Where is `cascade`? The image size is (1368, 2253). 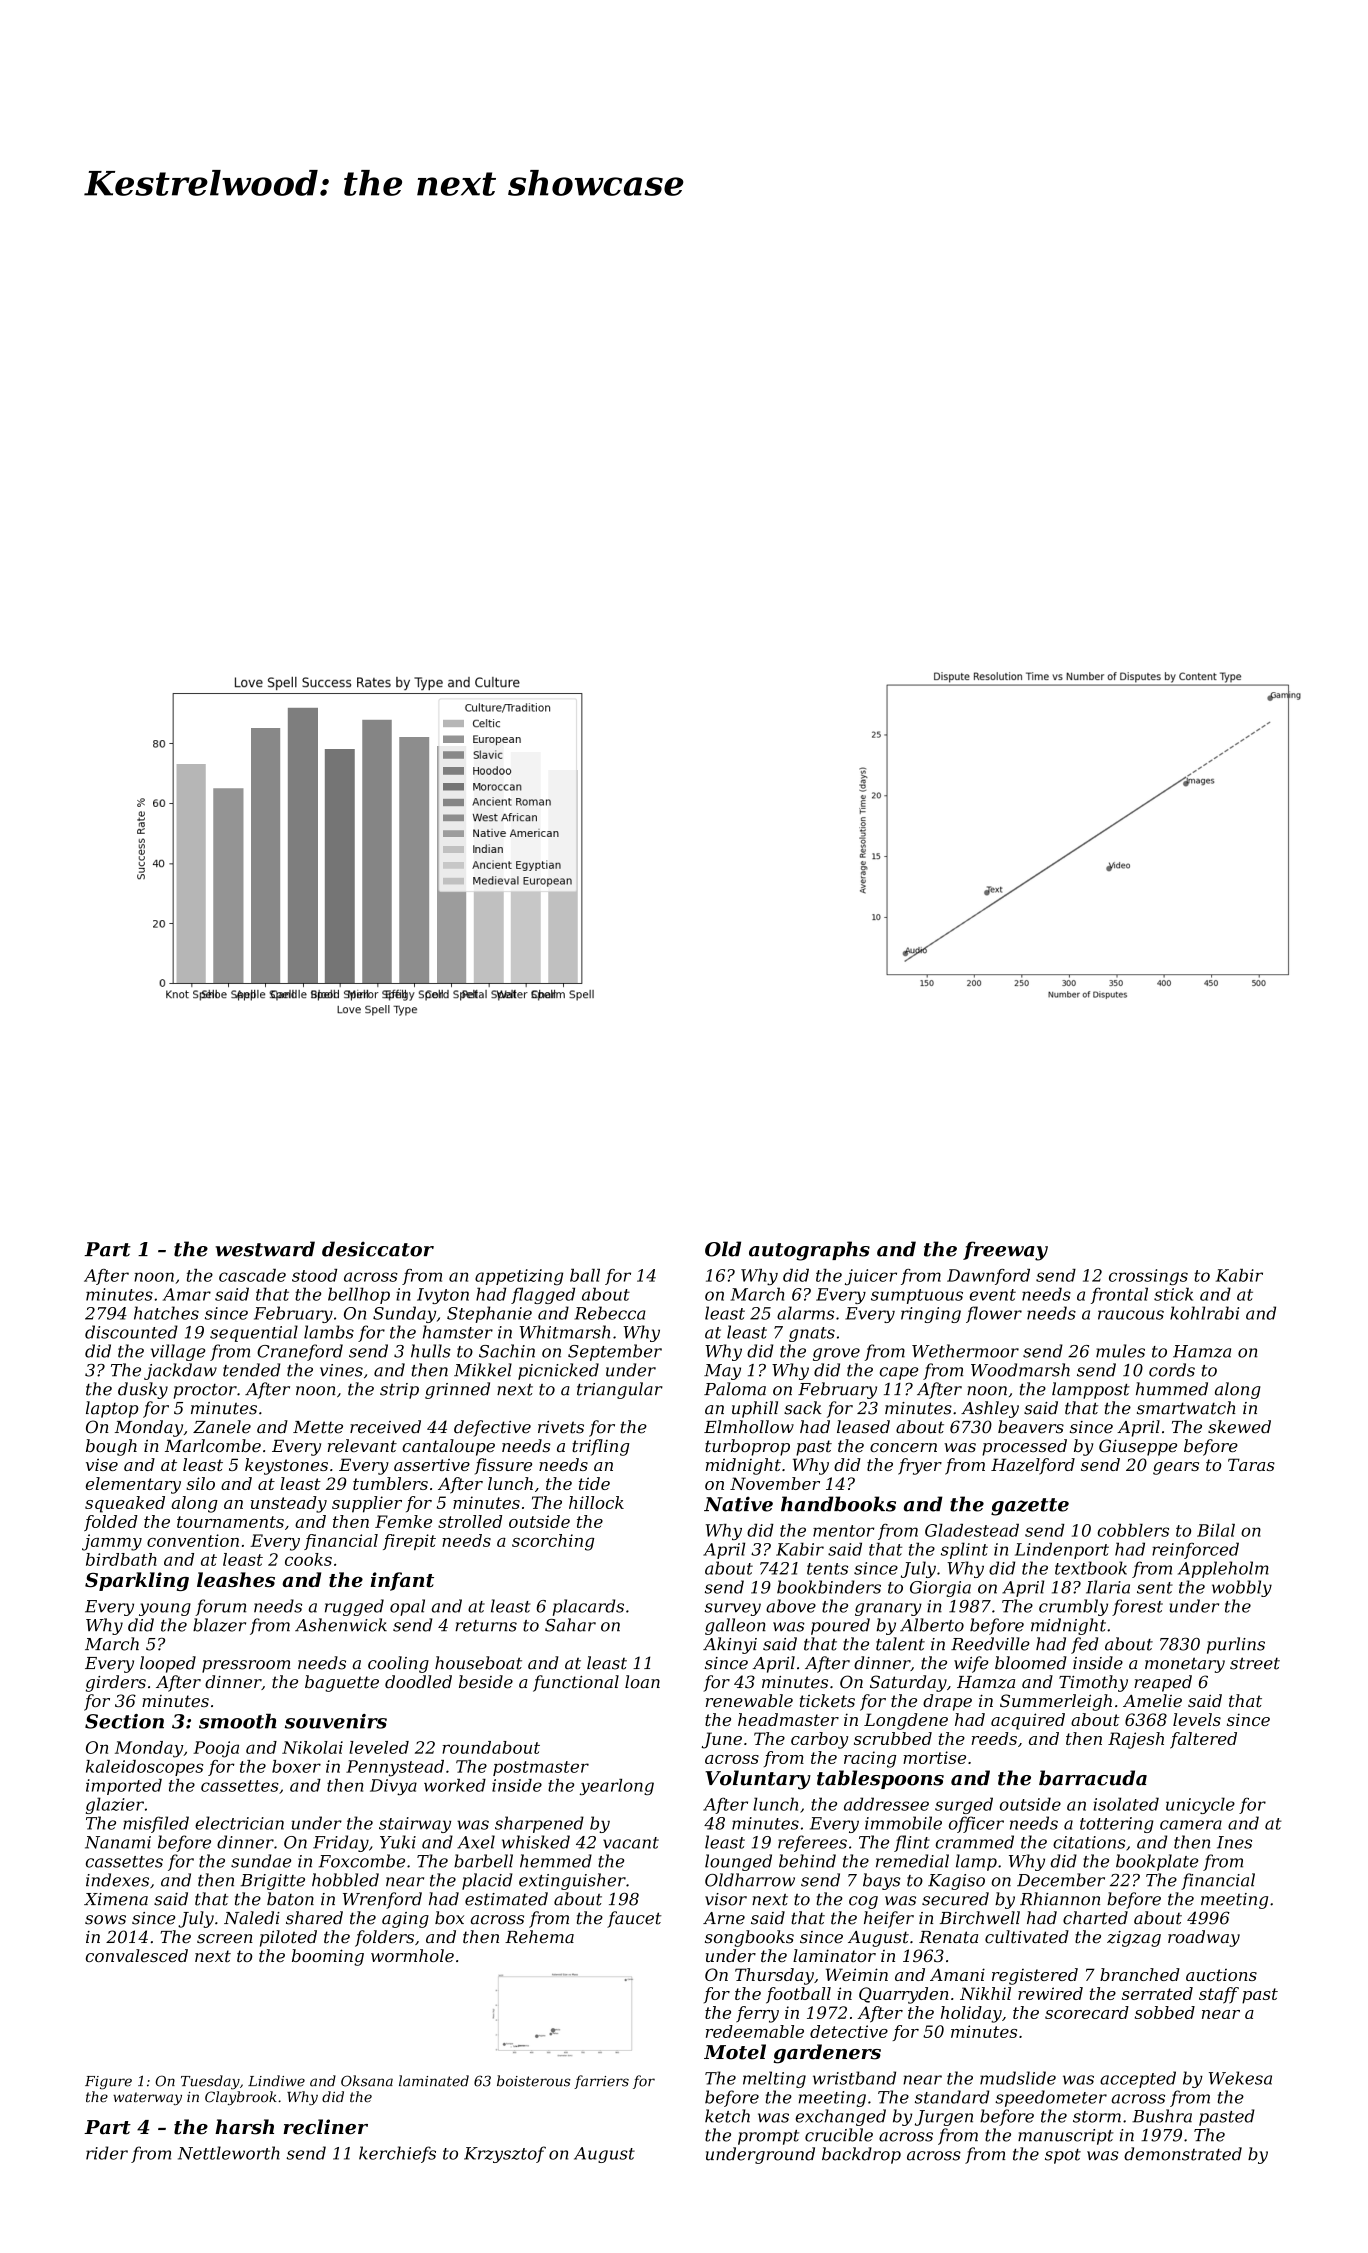 cascade is located at coordinates (252, 1275).
